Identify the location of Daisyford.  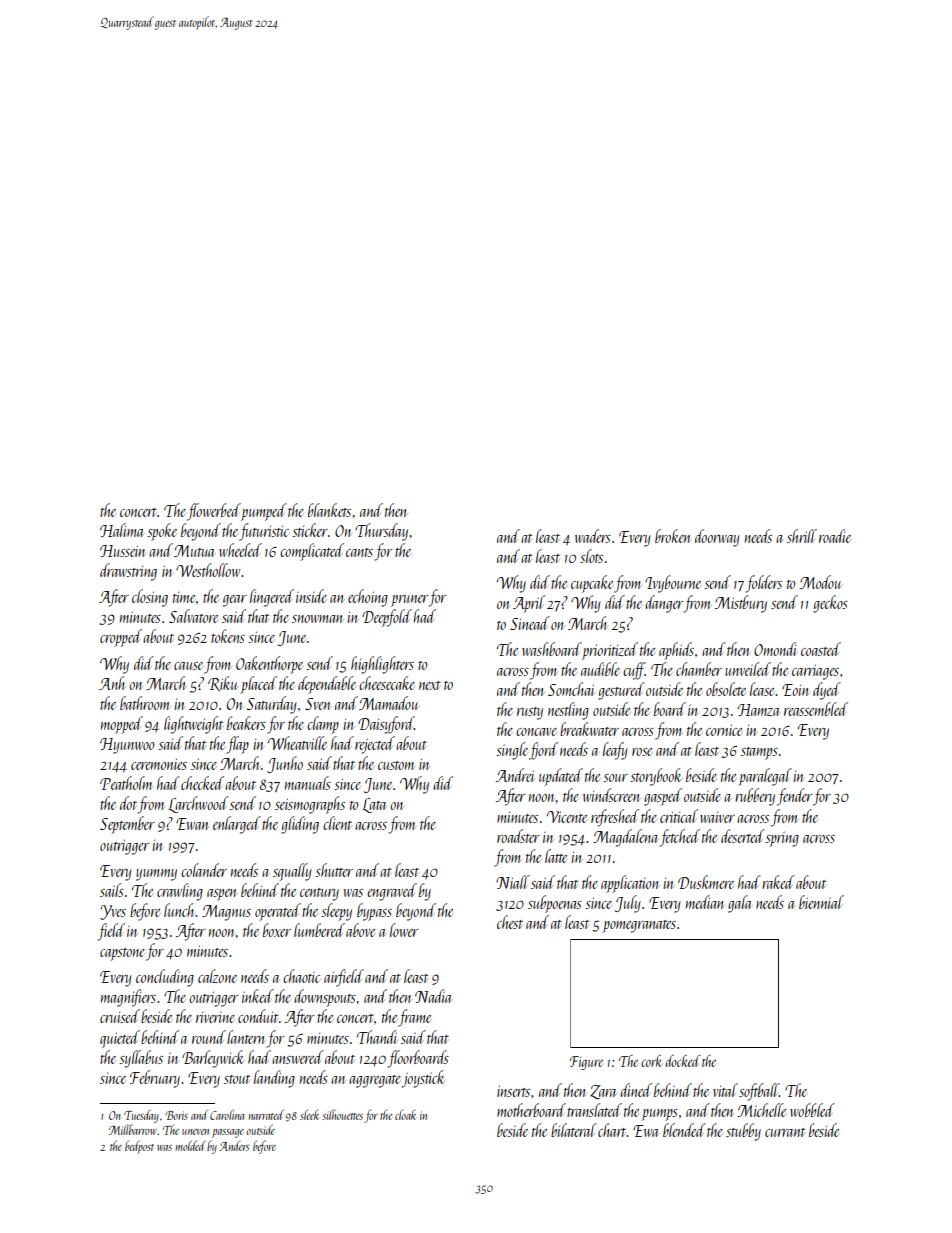
(386, 725).
